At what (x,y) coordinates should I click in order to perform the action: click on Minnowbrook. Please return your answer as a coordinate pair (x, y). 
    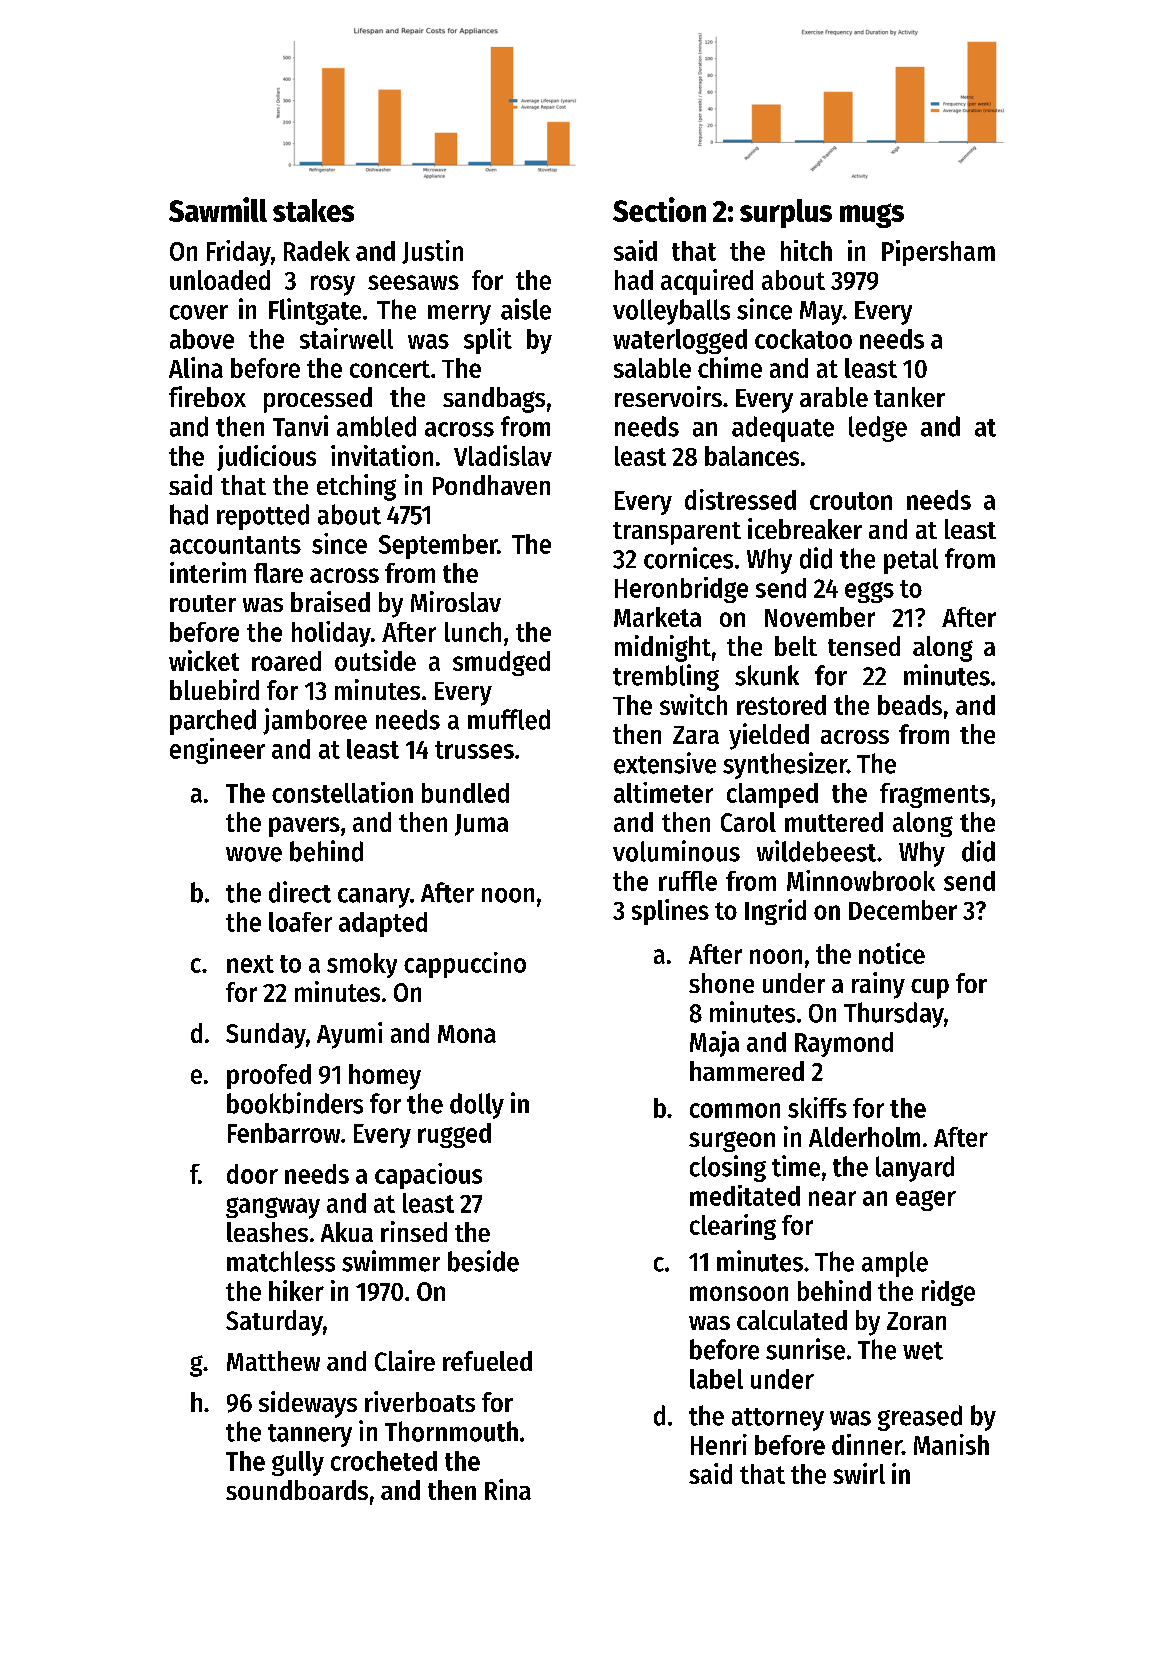
    Looking at the image, I should click on (861, 880).
